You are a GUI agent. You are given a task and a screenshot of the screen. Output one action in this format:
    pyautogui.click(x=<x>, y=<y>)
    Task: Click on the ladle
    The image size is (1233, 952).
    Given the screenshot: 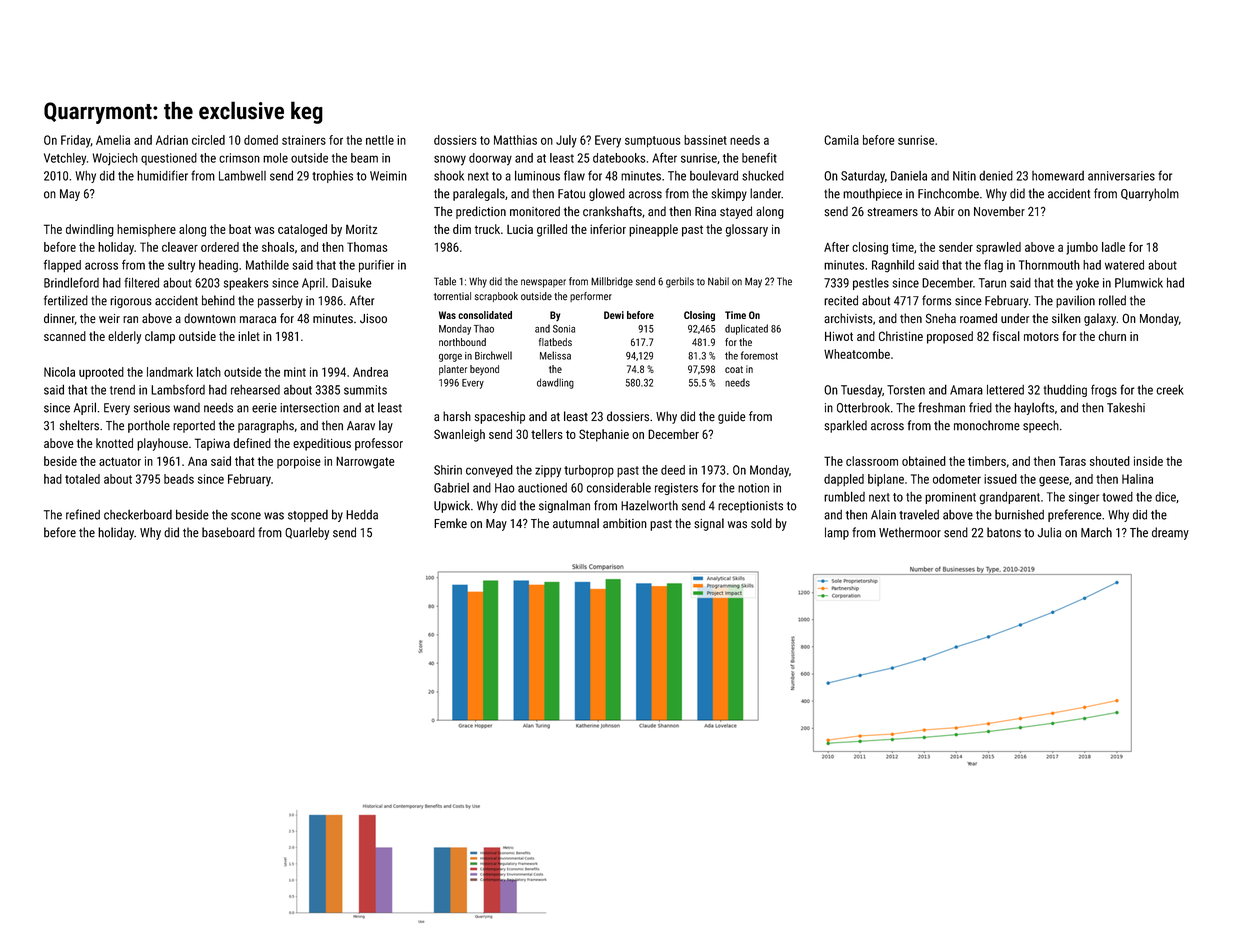 What is the action you would take?
    pyautogui.click(x=1113, y=247)
